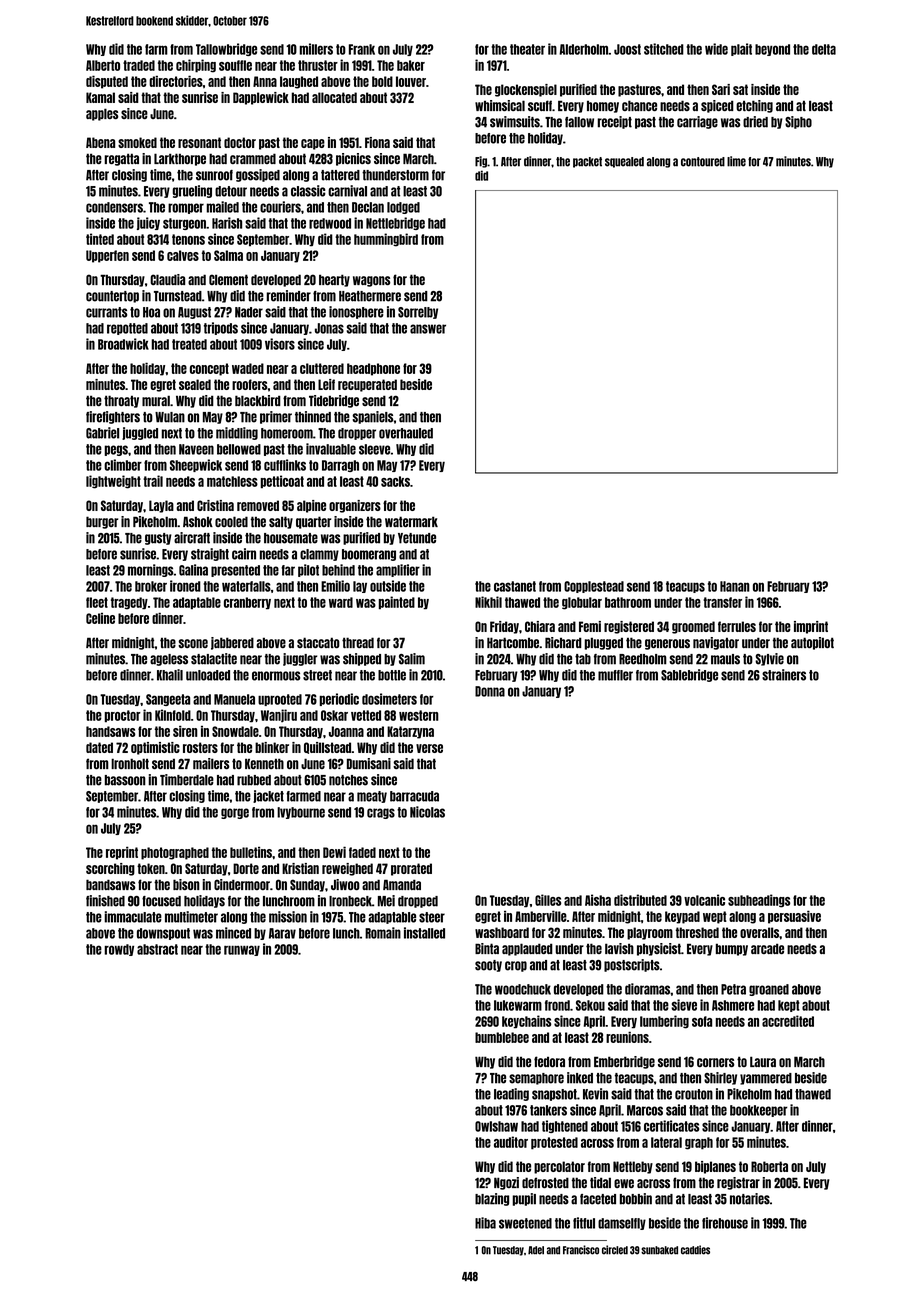 This page has height=1308, width=924. What do you see at coordinates (767, 948) in the page?
I see `arcade` at bounding box center [767, 948].
